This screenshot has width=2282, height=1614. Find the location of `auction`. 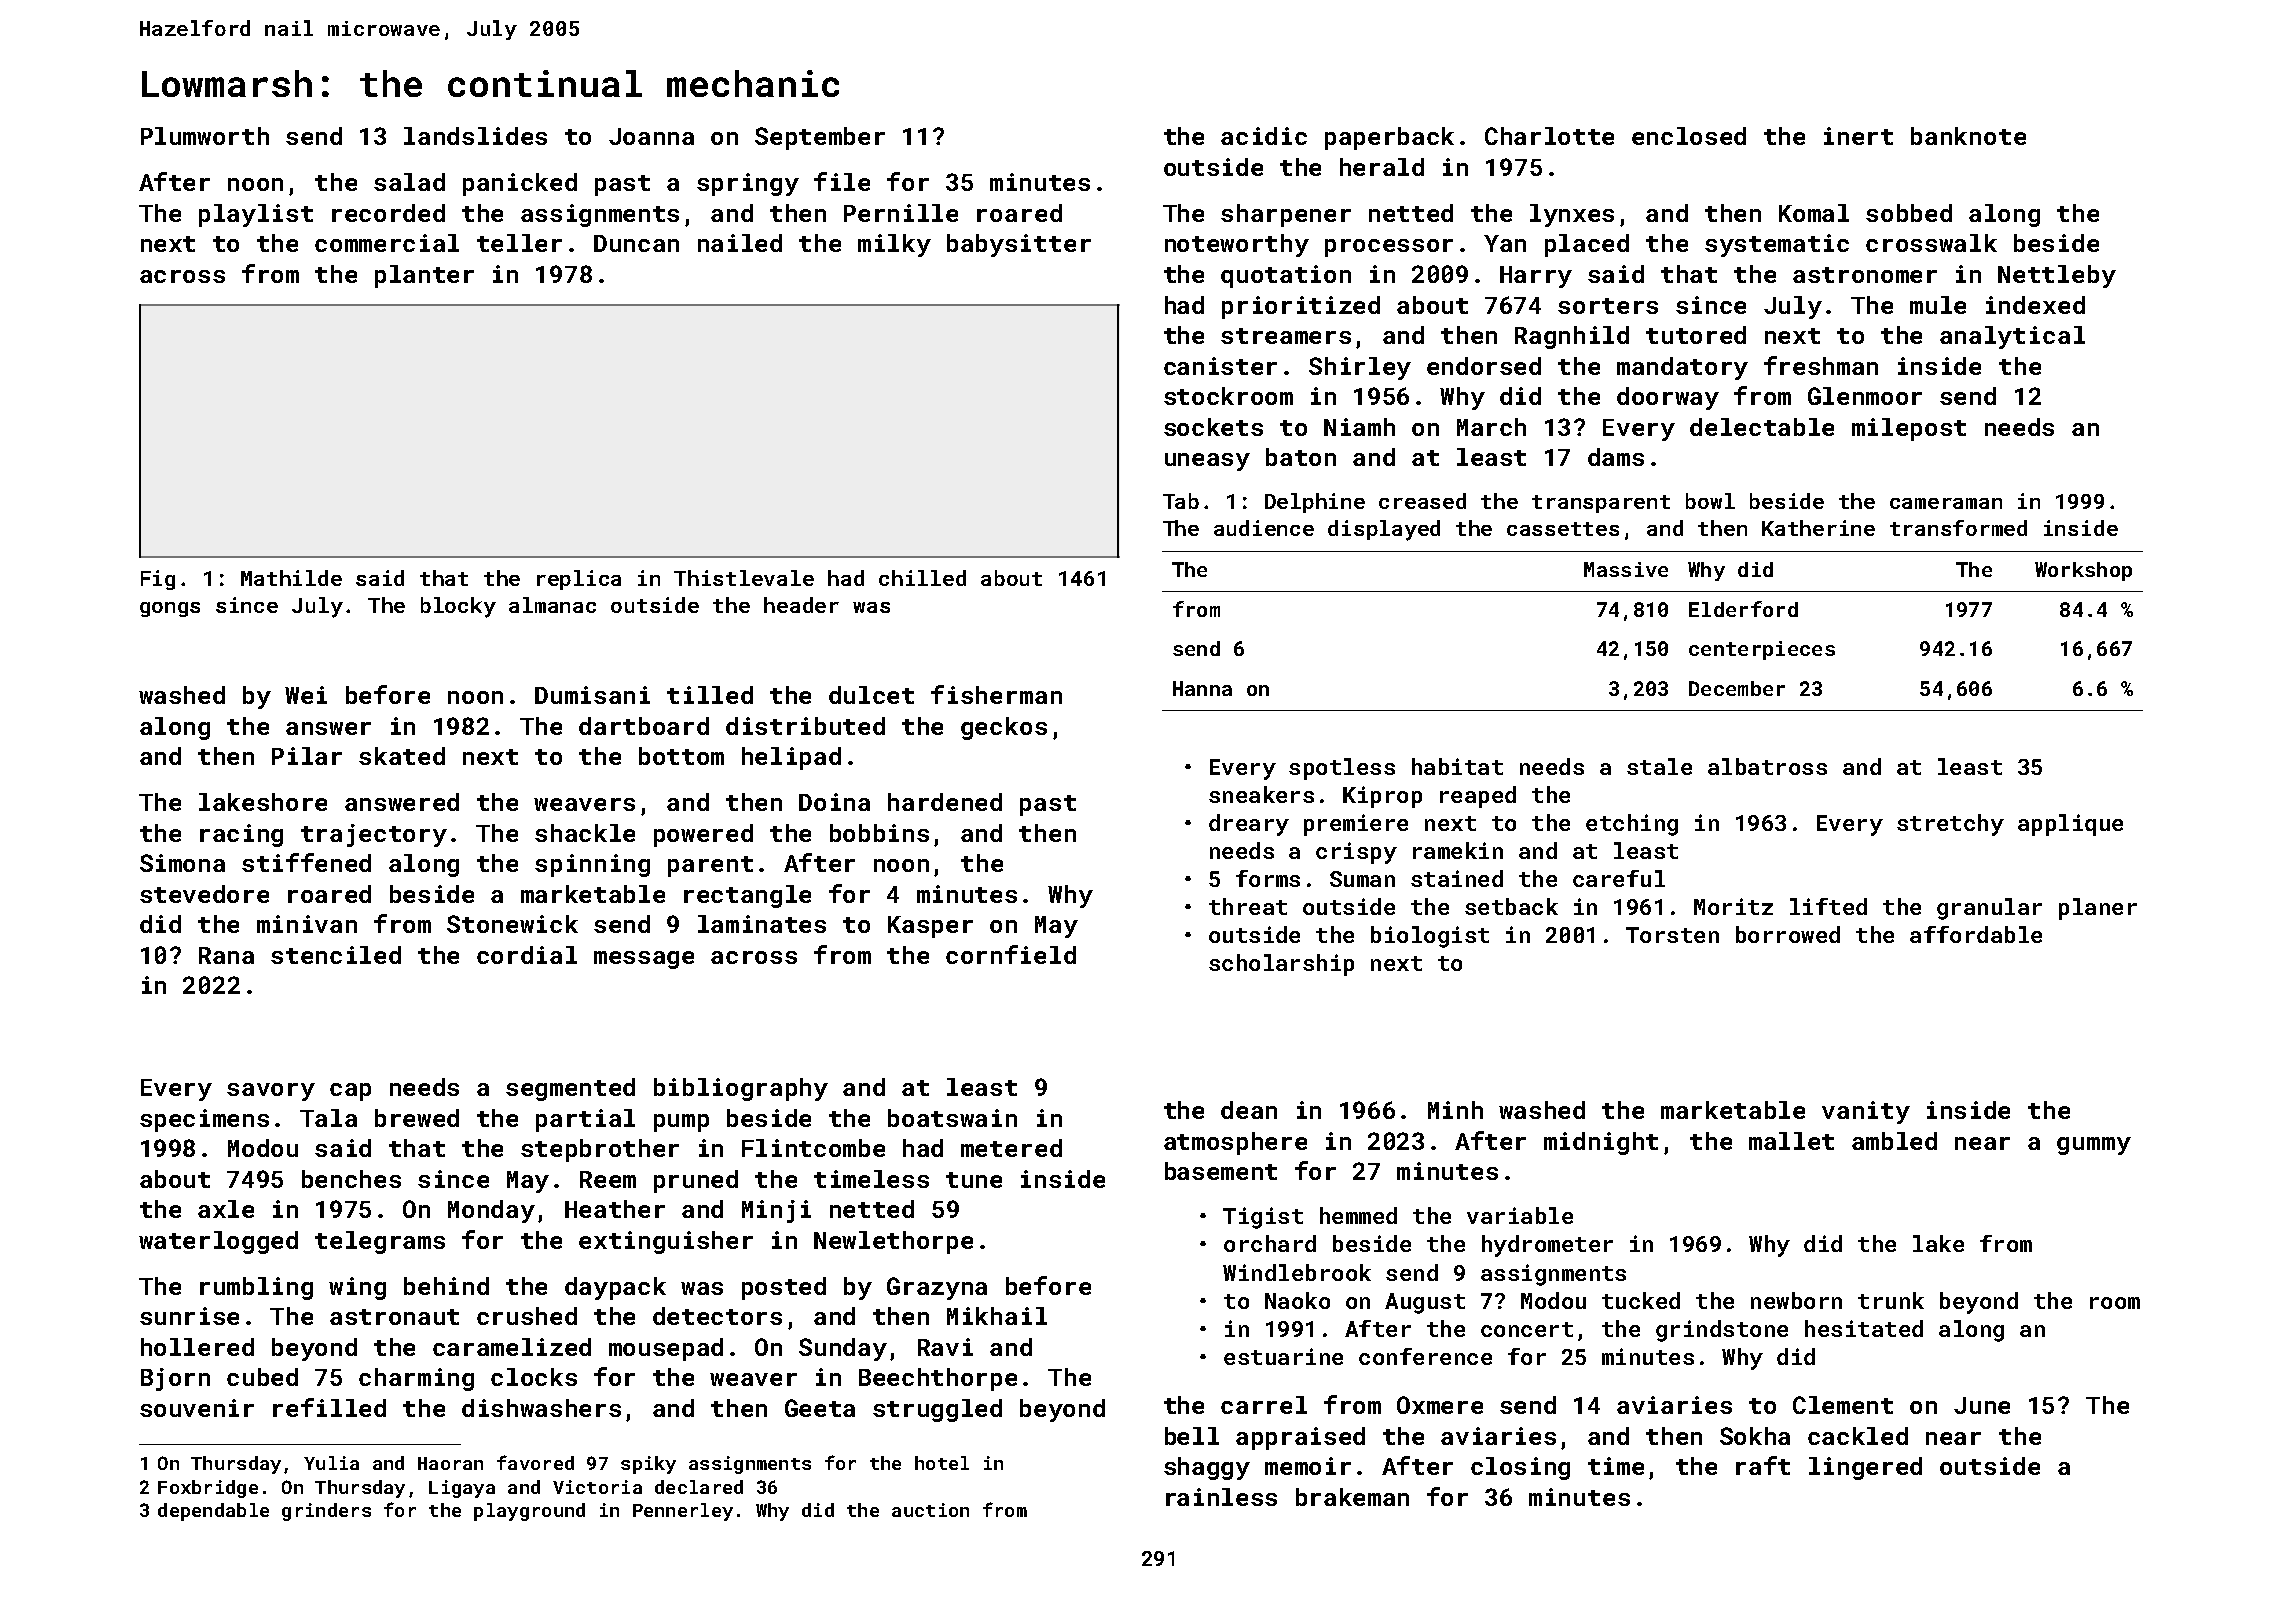

auction is located at coordinates (930, 1510).
